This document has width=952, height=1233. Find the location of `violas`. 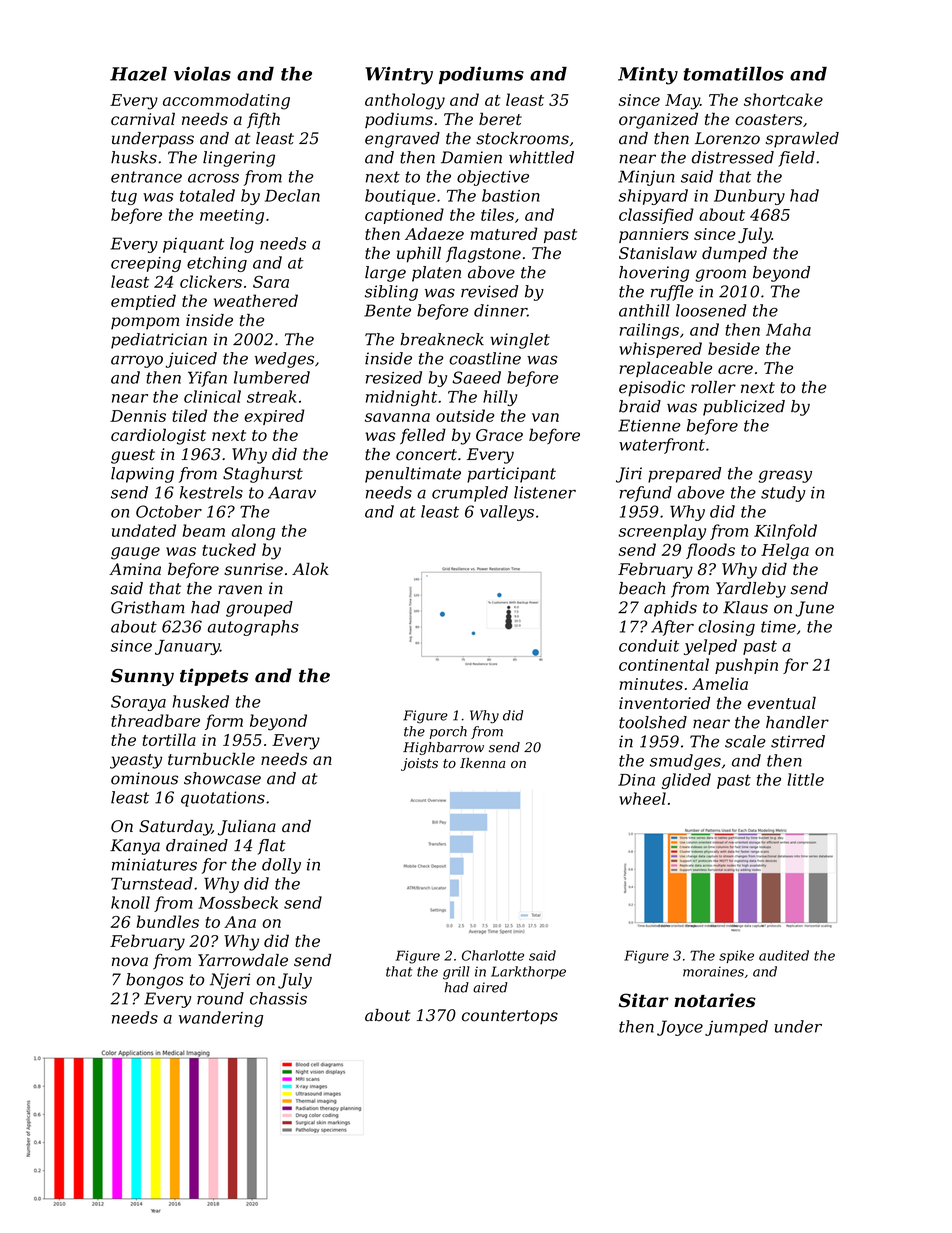

violas is located at coordinates (202, 73).
